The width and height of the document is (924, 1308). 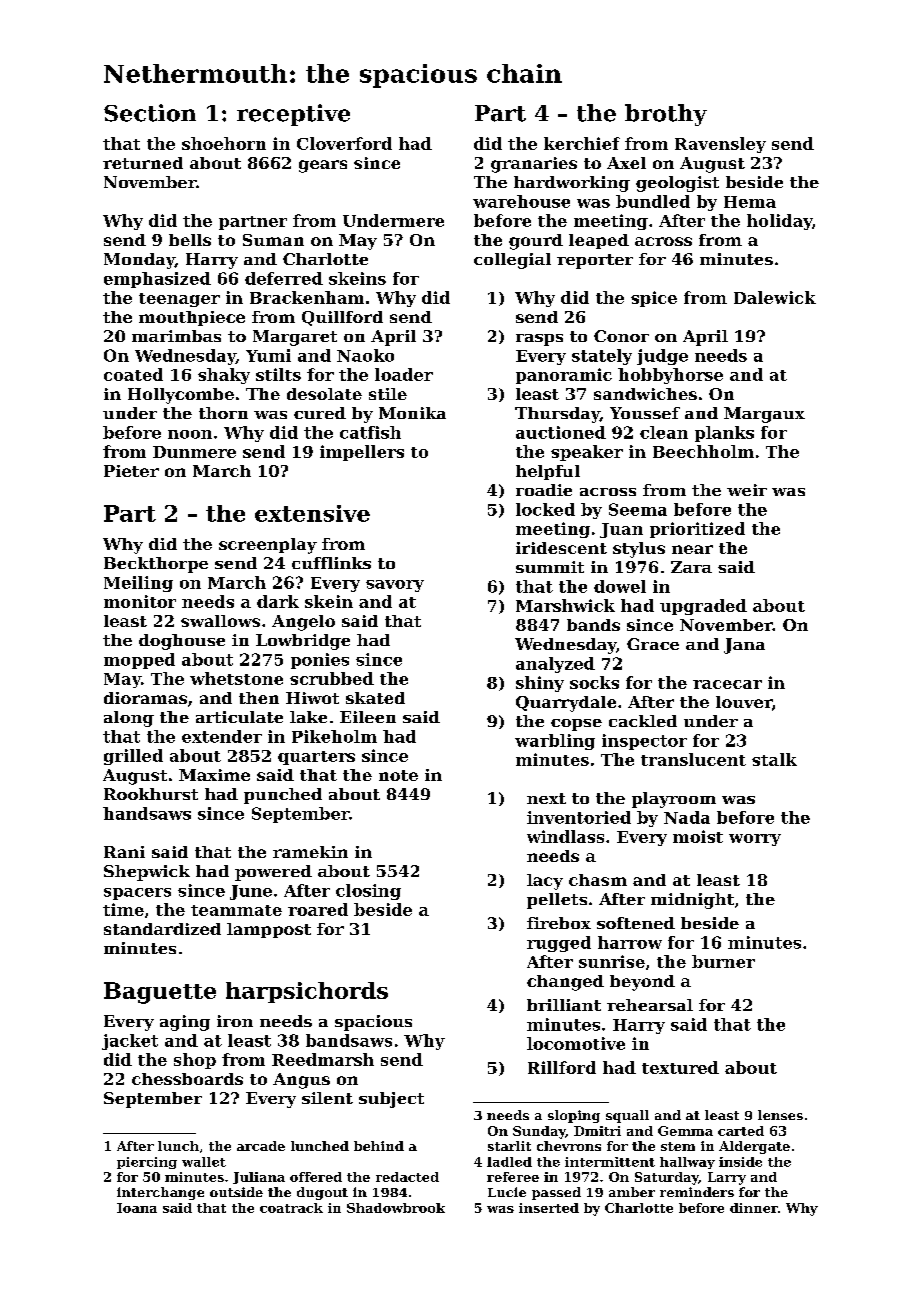 What do you see at coordinates (582, 143) in the document?
I see `kerchief` at bounding box center [582, 143].
